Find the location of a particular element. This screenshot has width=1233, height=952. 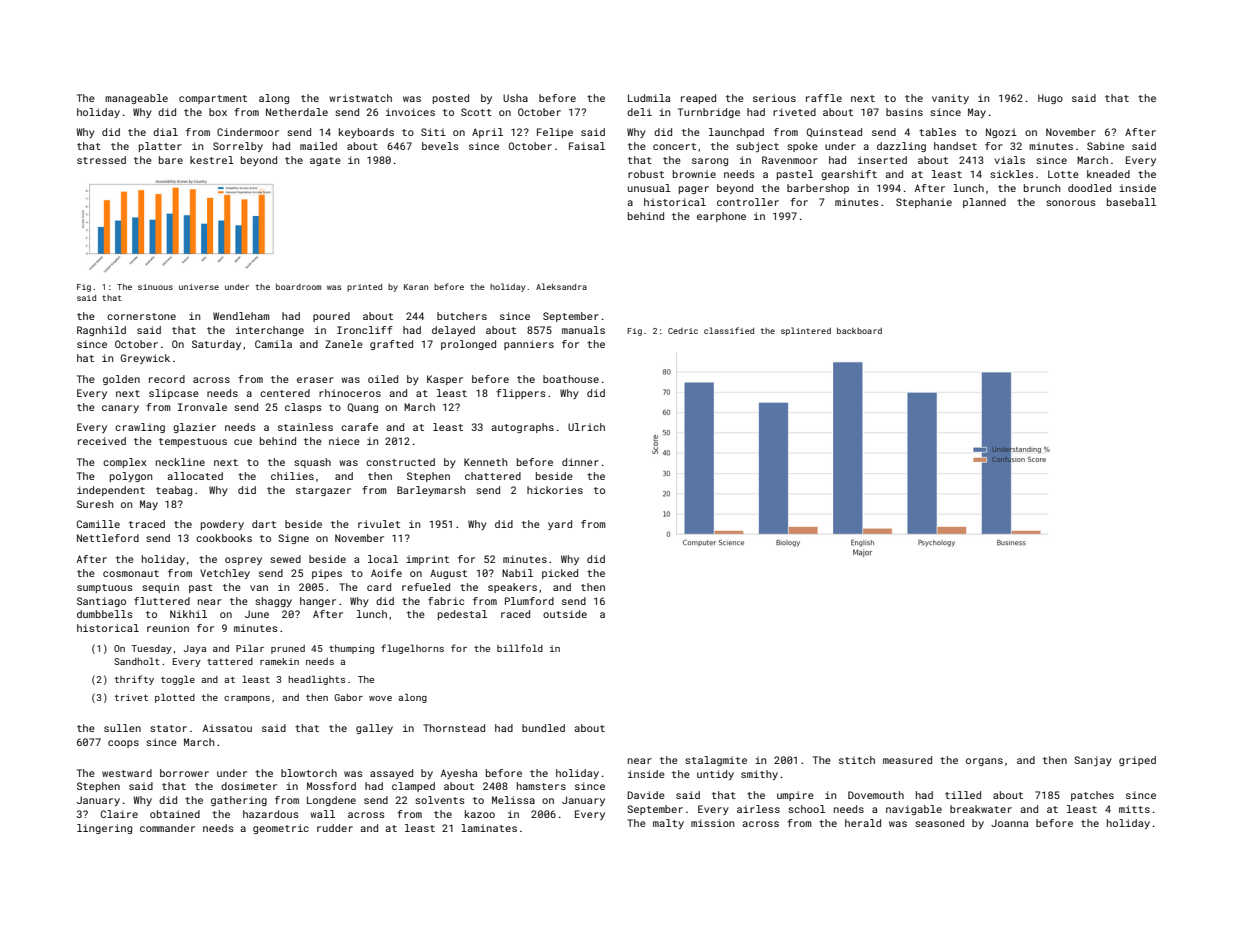

stainless is located at coordinates (305, 427).
